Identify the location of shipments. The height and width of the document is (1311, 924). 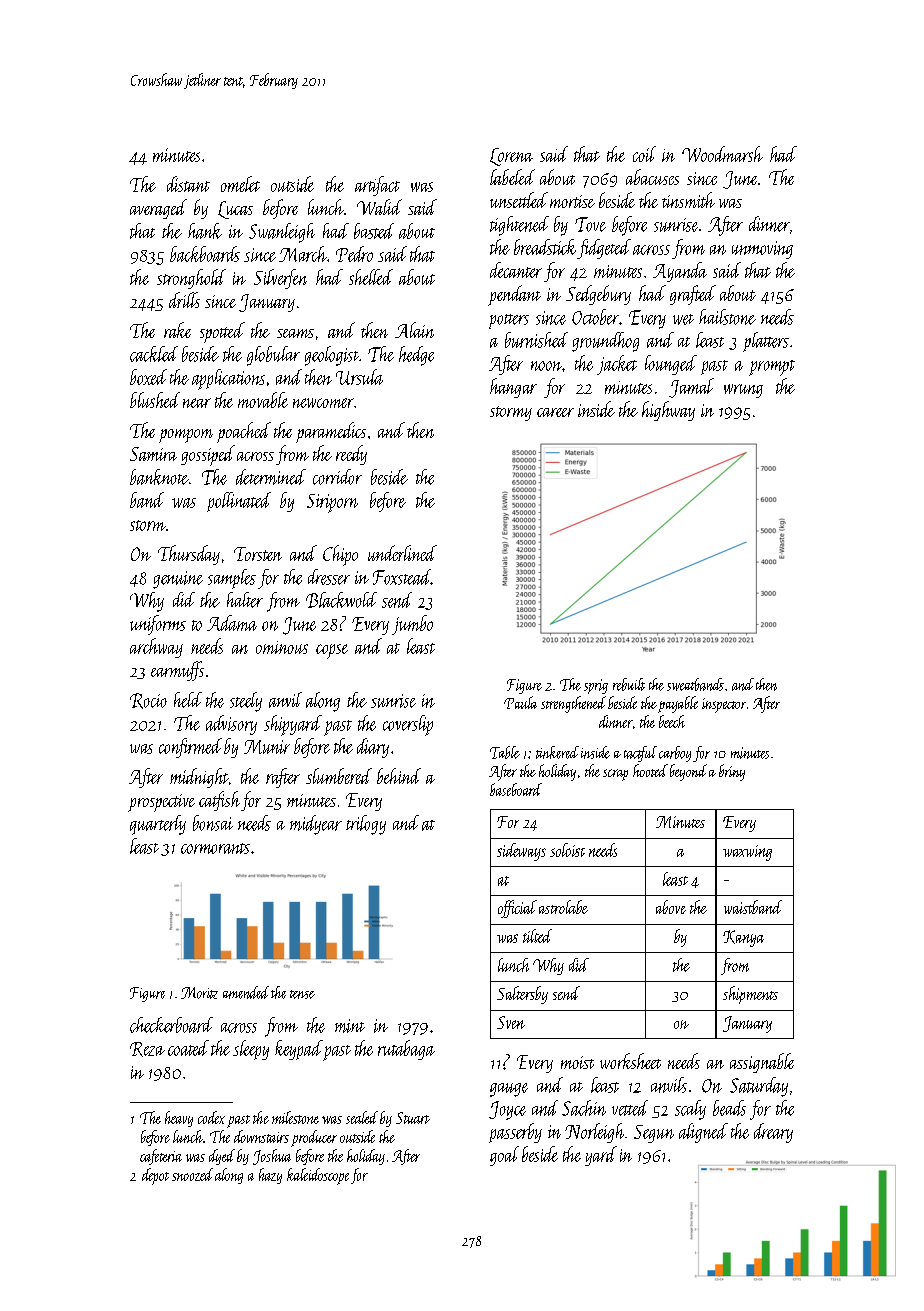
(750, 995).
